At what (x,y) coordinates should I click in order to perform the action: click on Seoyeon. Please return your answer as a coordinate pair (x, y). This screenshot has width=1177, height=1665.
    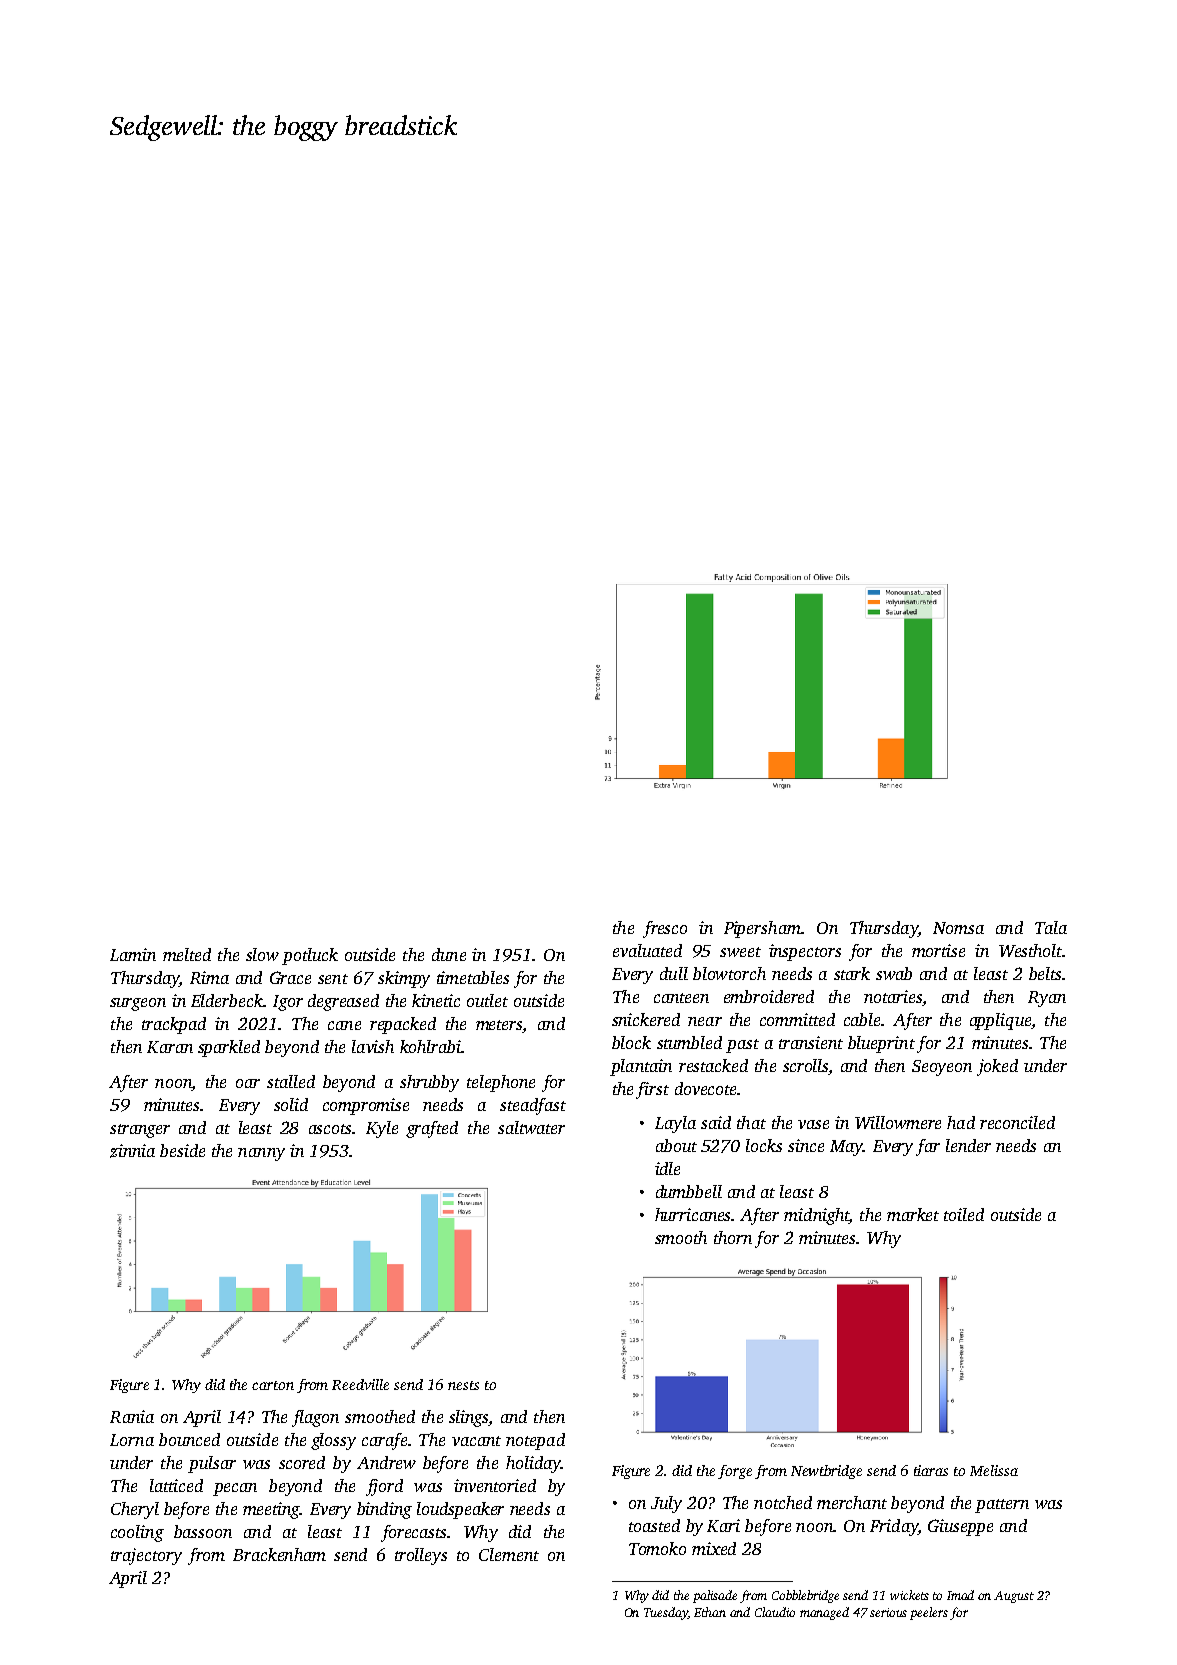
    Looking at the image, I should click on (942, 1068).
